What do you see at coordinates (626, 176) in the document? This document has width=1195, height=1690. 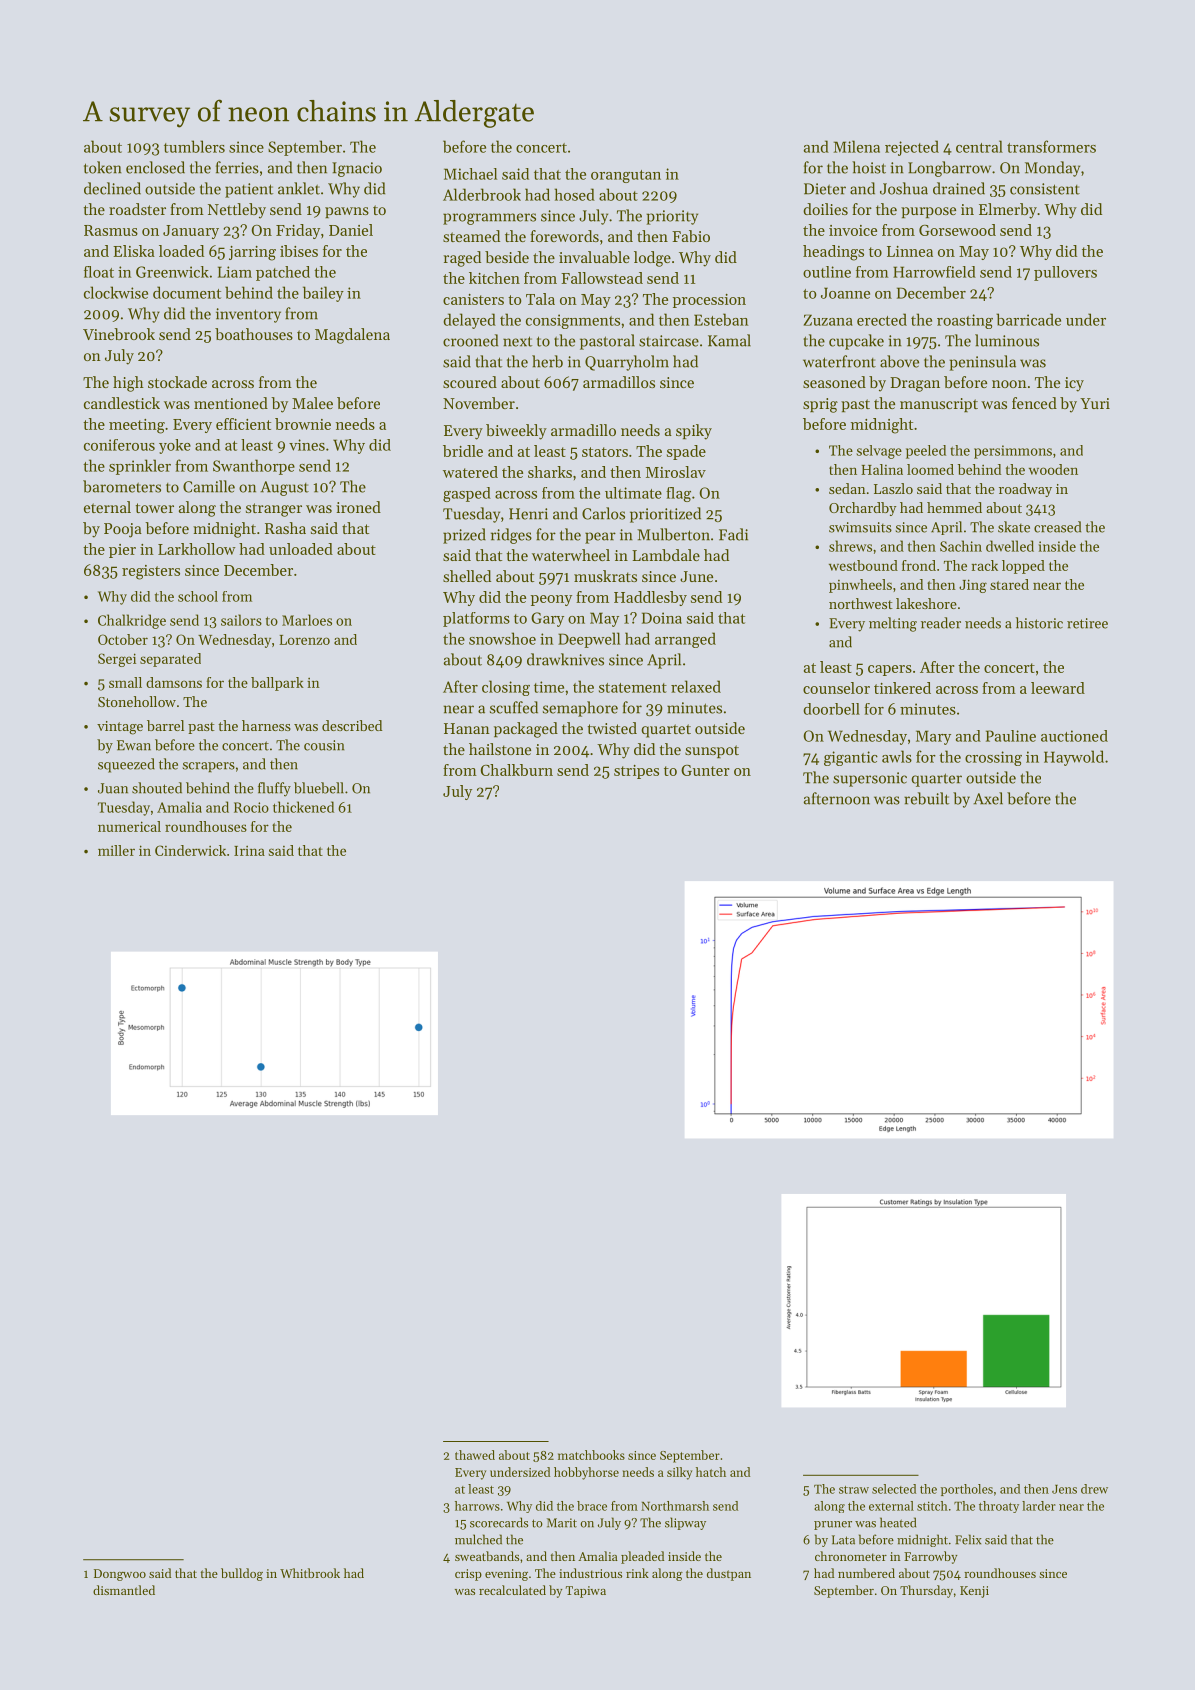 I see `orangutan` at bounding box center [626, 176].
